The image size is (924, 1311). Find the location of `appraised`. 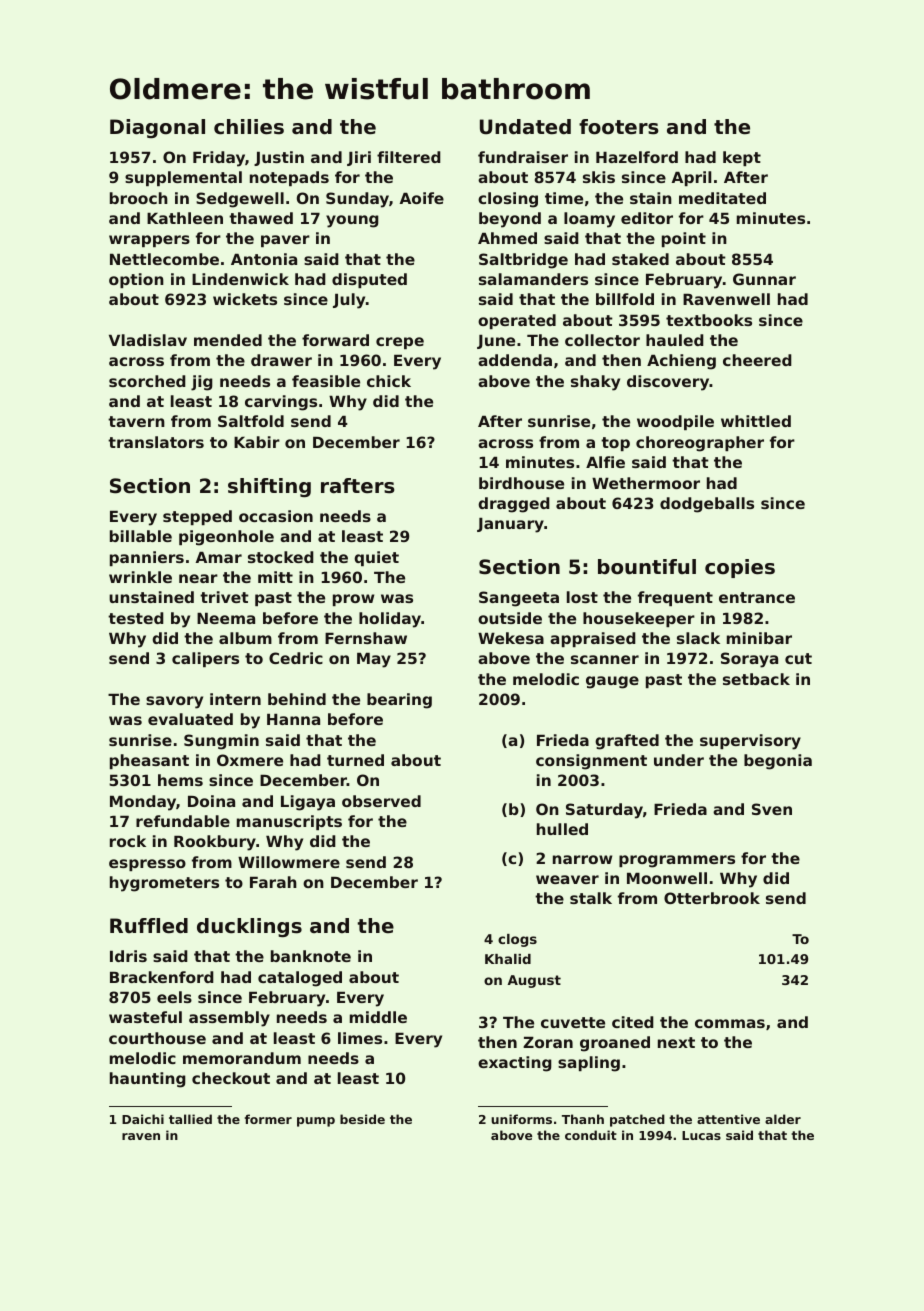

appraised is located at coordinates (593, 639).
